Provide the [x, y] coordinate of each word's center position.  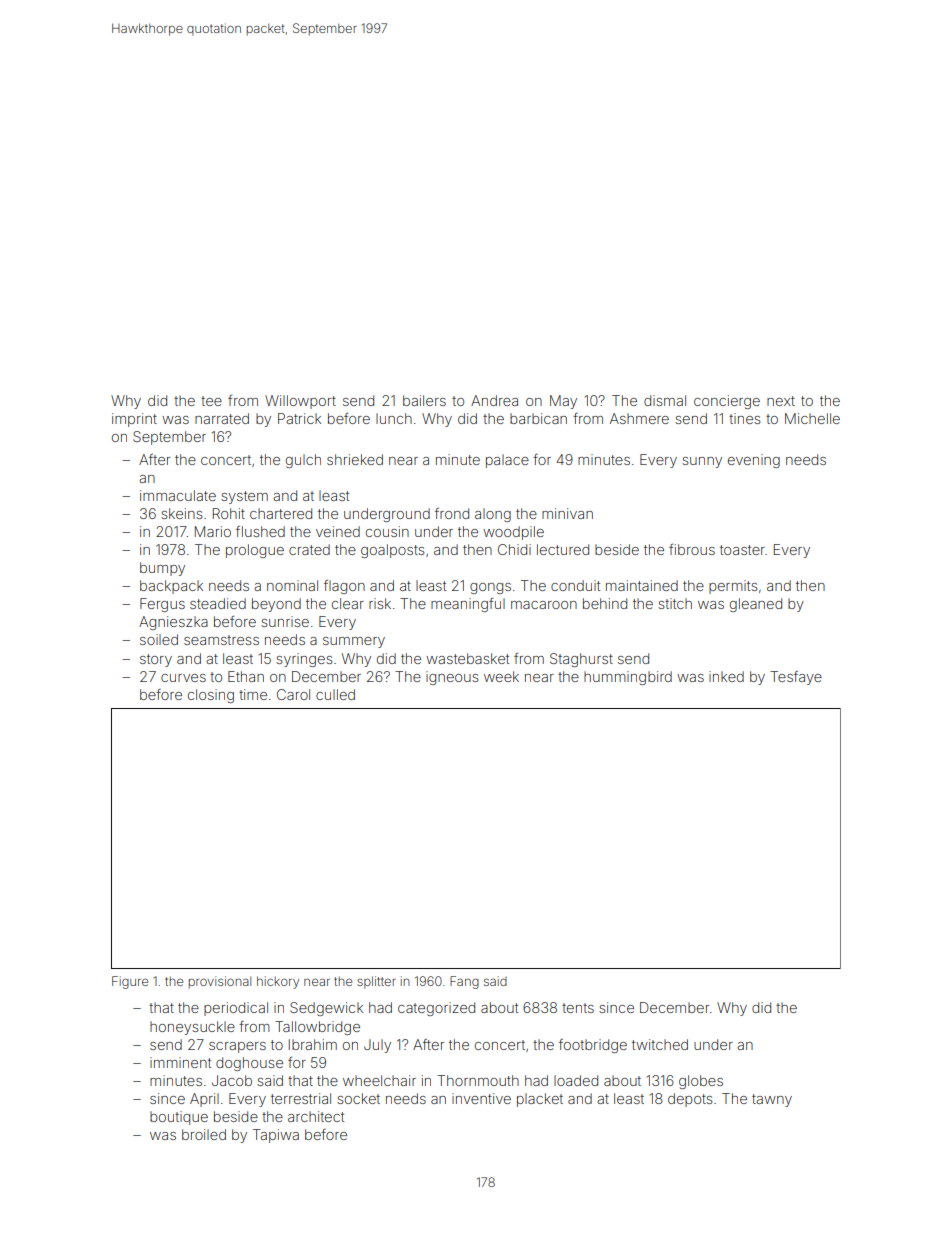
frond [452, 513]
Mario [213, 531]
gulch [303, 461]
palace [507, 461]
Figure [130, 982]
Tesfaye [796, 678]
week [501, 676]
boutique [179, 1118]
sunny [702, 462]
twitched [660, 1044]
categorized [436, 1009]
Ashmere [639, 418]
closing [211, 696]
